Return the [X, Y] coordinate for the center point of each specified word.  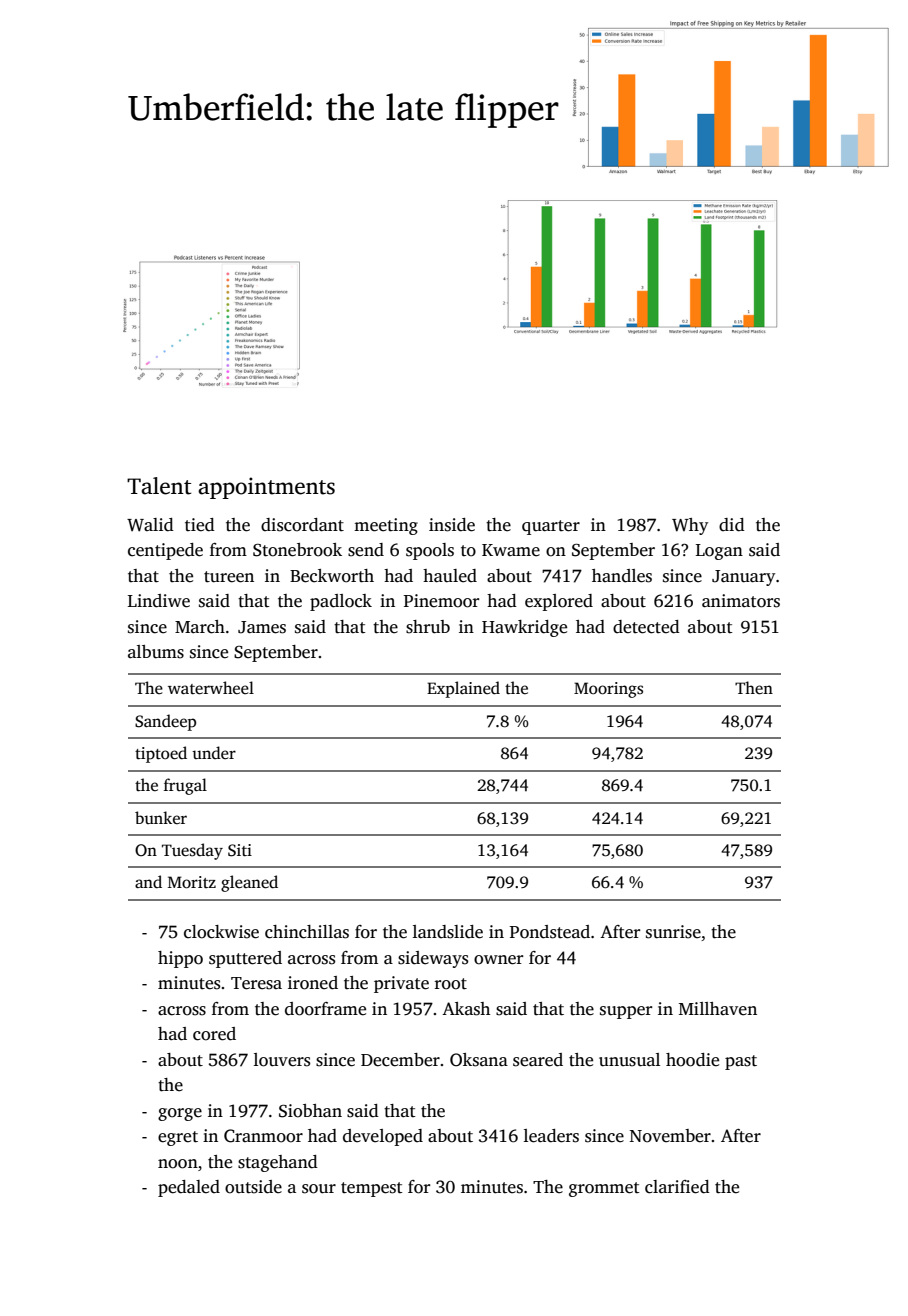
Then [754, 688]
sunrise [673, 932]
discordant [302, 525]
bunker [161, 817]
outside [253, 1187]
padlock [341, 602]
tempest [372, 1189]
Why [690, 526]
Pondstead [549, 932]
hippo [180, 959]
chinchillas [307, 932]
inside [452, 525]
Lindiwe [159, 601]
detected [646, 627]
